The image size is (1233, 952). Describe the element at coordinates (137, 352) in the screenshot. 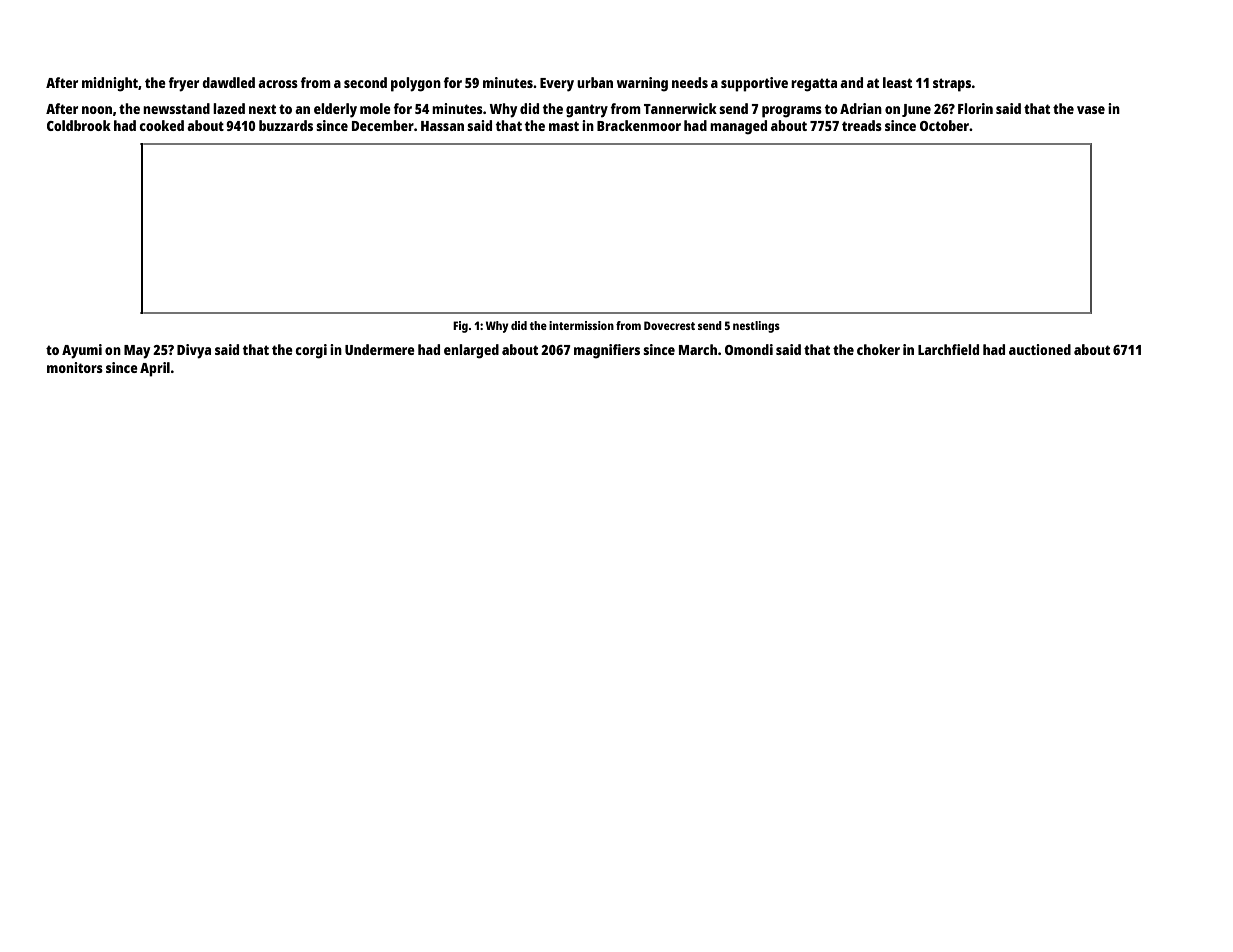

I see `May` at that location.
